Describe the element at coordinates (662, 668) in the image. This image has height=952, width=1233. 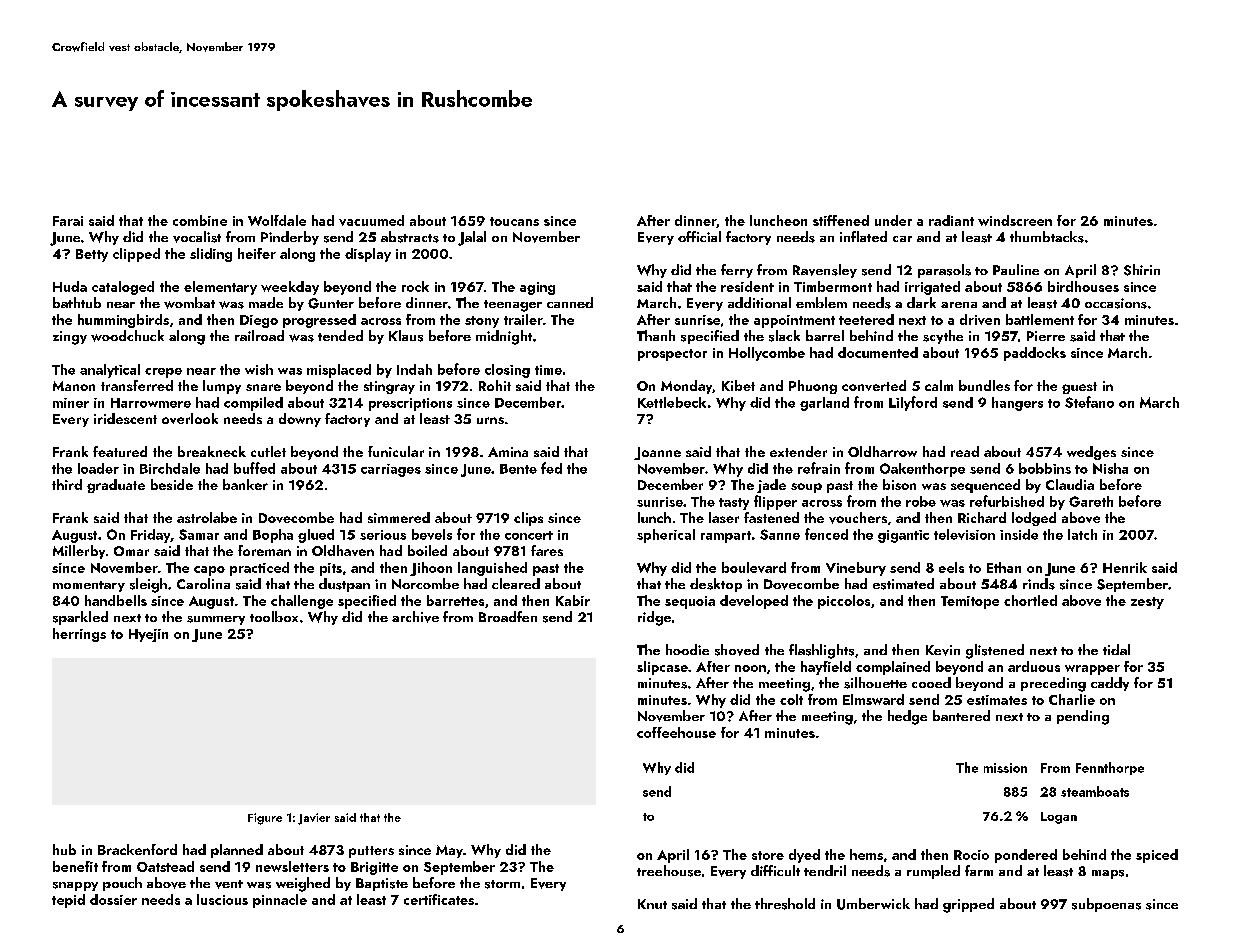
I see `slipcase` at that location.
